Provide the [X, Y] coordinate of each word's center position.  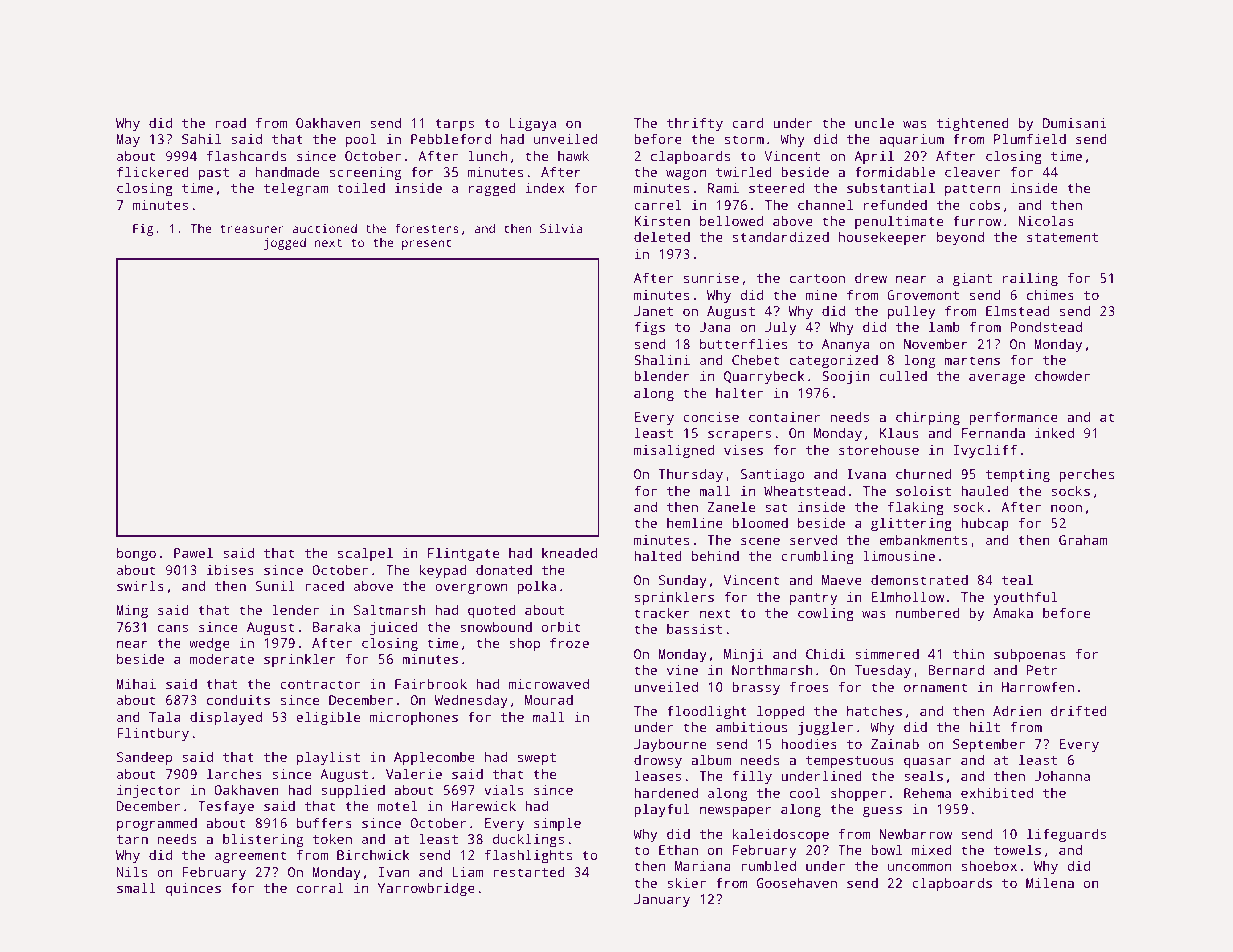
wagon [686, 174]
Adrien [1017, 710]
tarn [132, 839]
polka [536, 587]
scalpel [365, 554]
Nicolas [1046, 220]
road [231, 123]
